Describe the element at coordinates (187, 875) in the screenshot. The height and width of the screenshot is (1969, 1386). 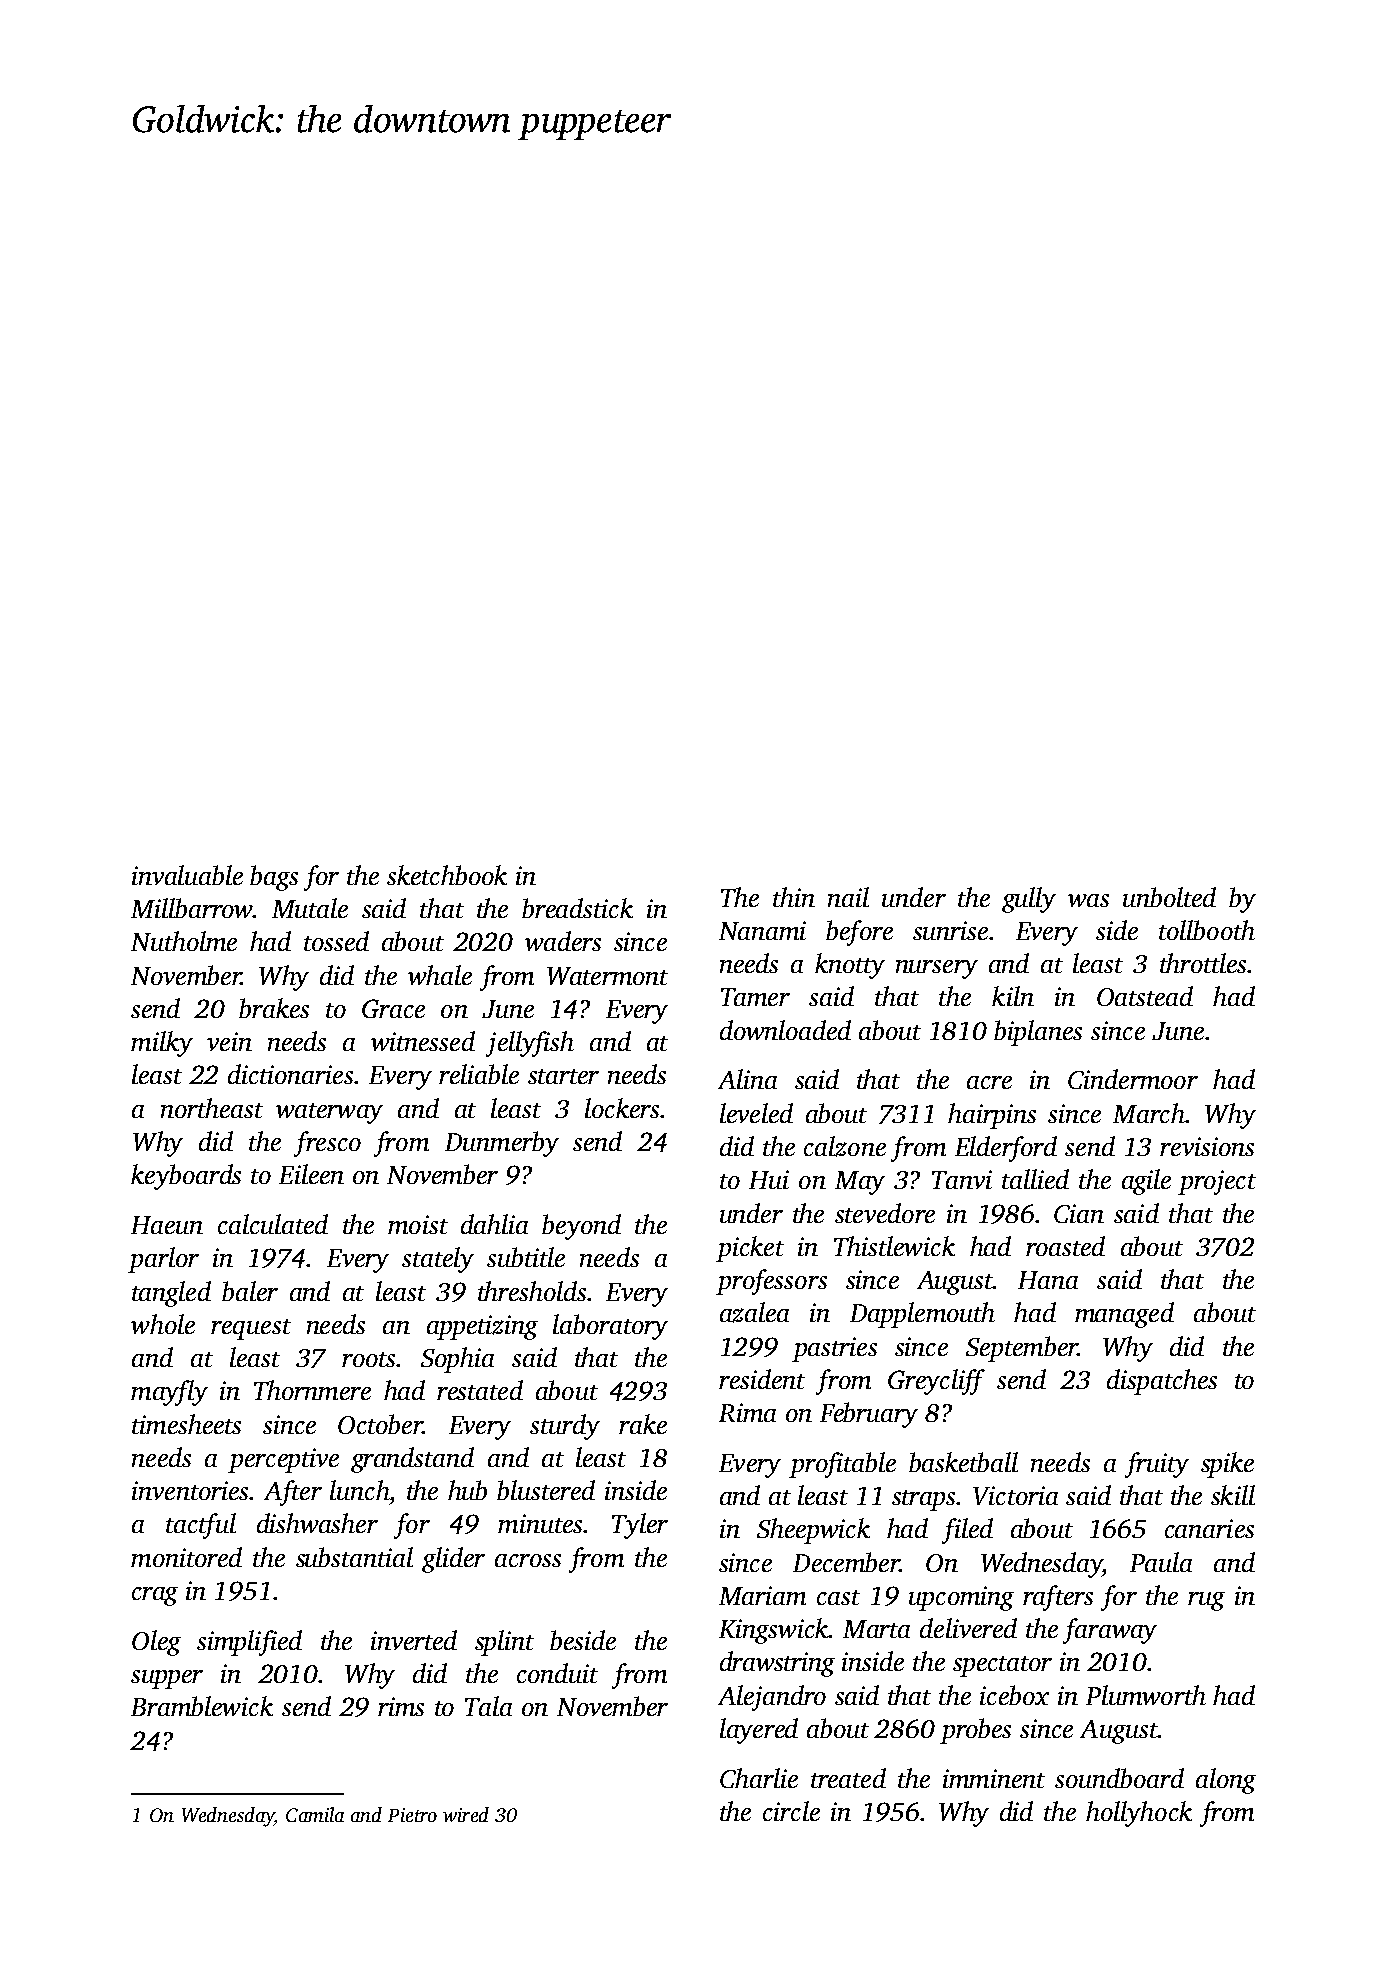
I see `invaluable` at that location.
